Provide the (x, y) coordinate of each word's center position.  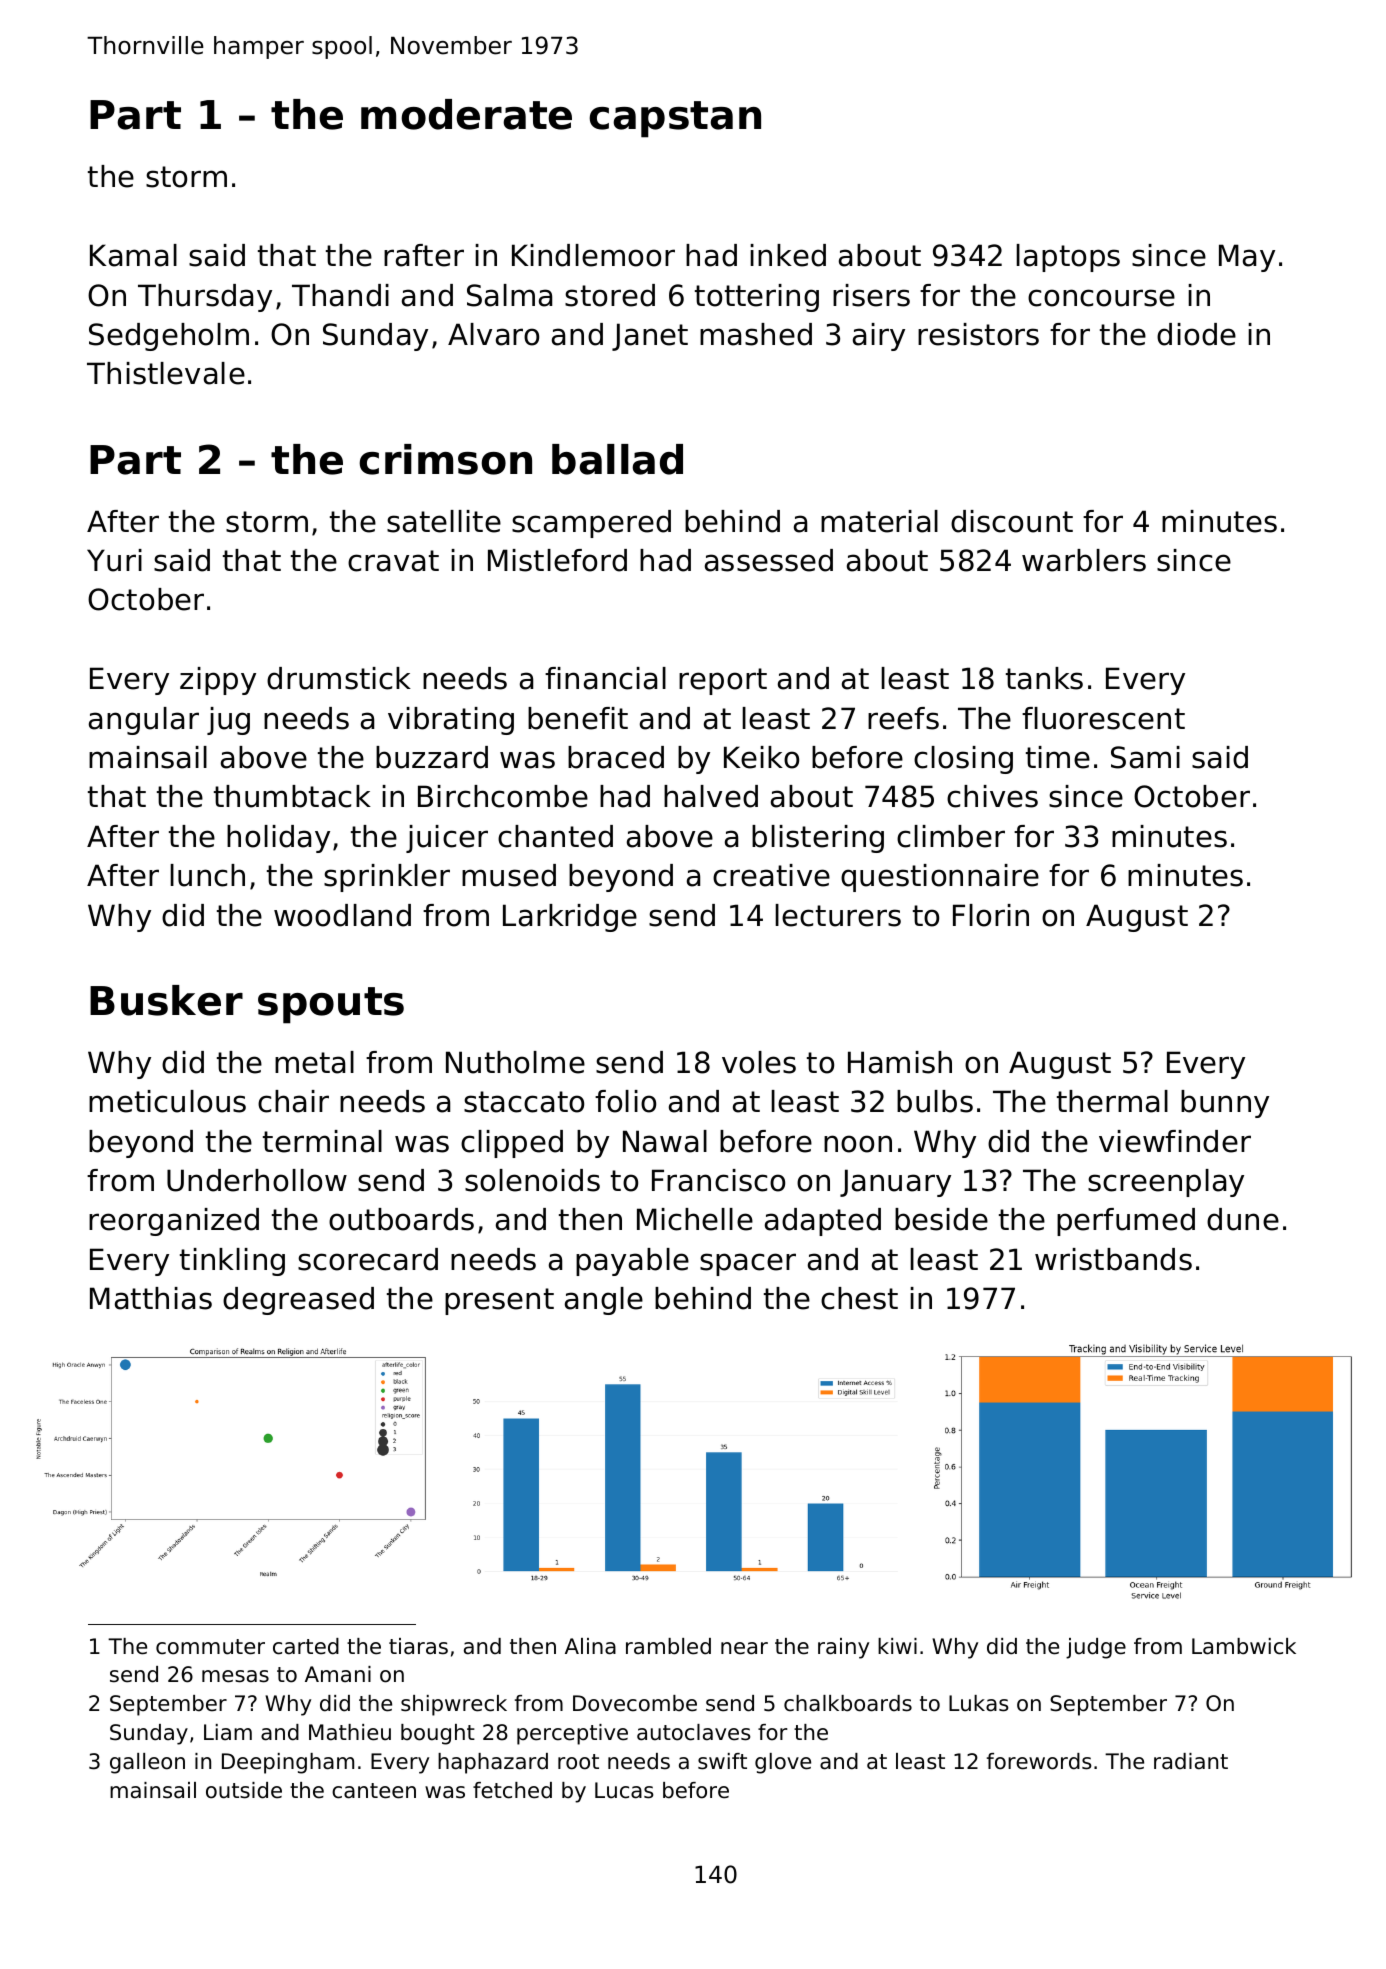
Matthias (151, 1298)
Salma (509, 295)
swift (722, 1761)
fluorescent (1103, 718)
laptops (1068, 258)
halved (711, 796)
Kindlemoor (593, 255)
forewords (1039, 1761)
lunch (207, 875)
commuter (210, 1647)
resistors (978, 334)
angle (604, 1301)
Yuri (114, 560)
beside (941, 1219)
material (879, 521)
